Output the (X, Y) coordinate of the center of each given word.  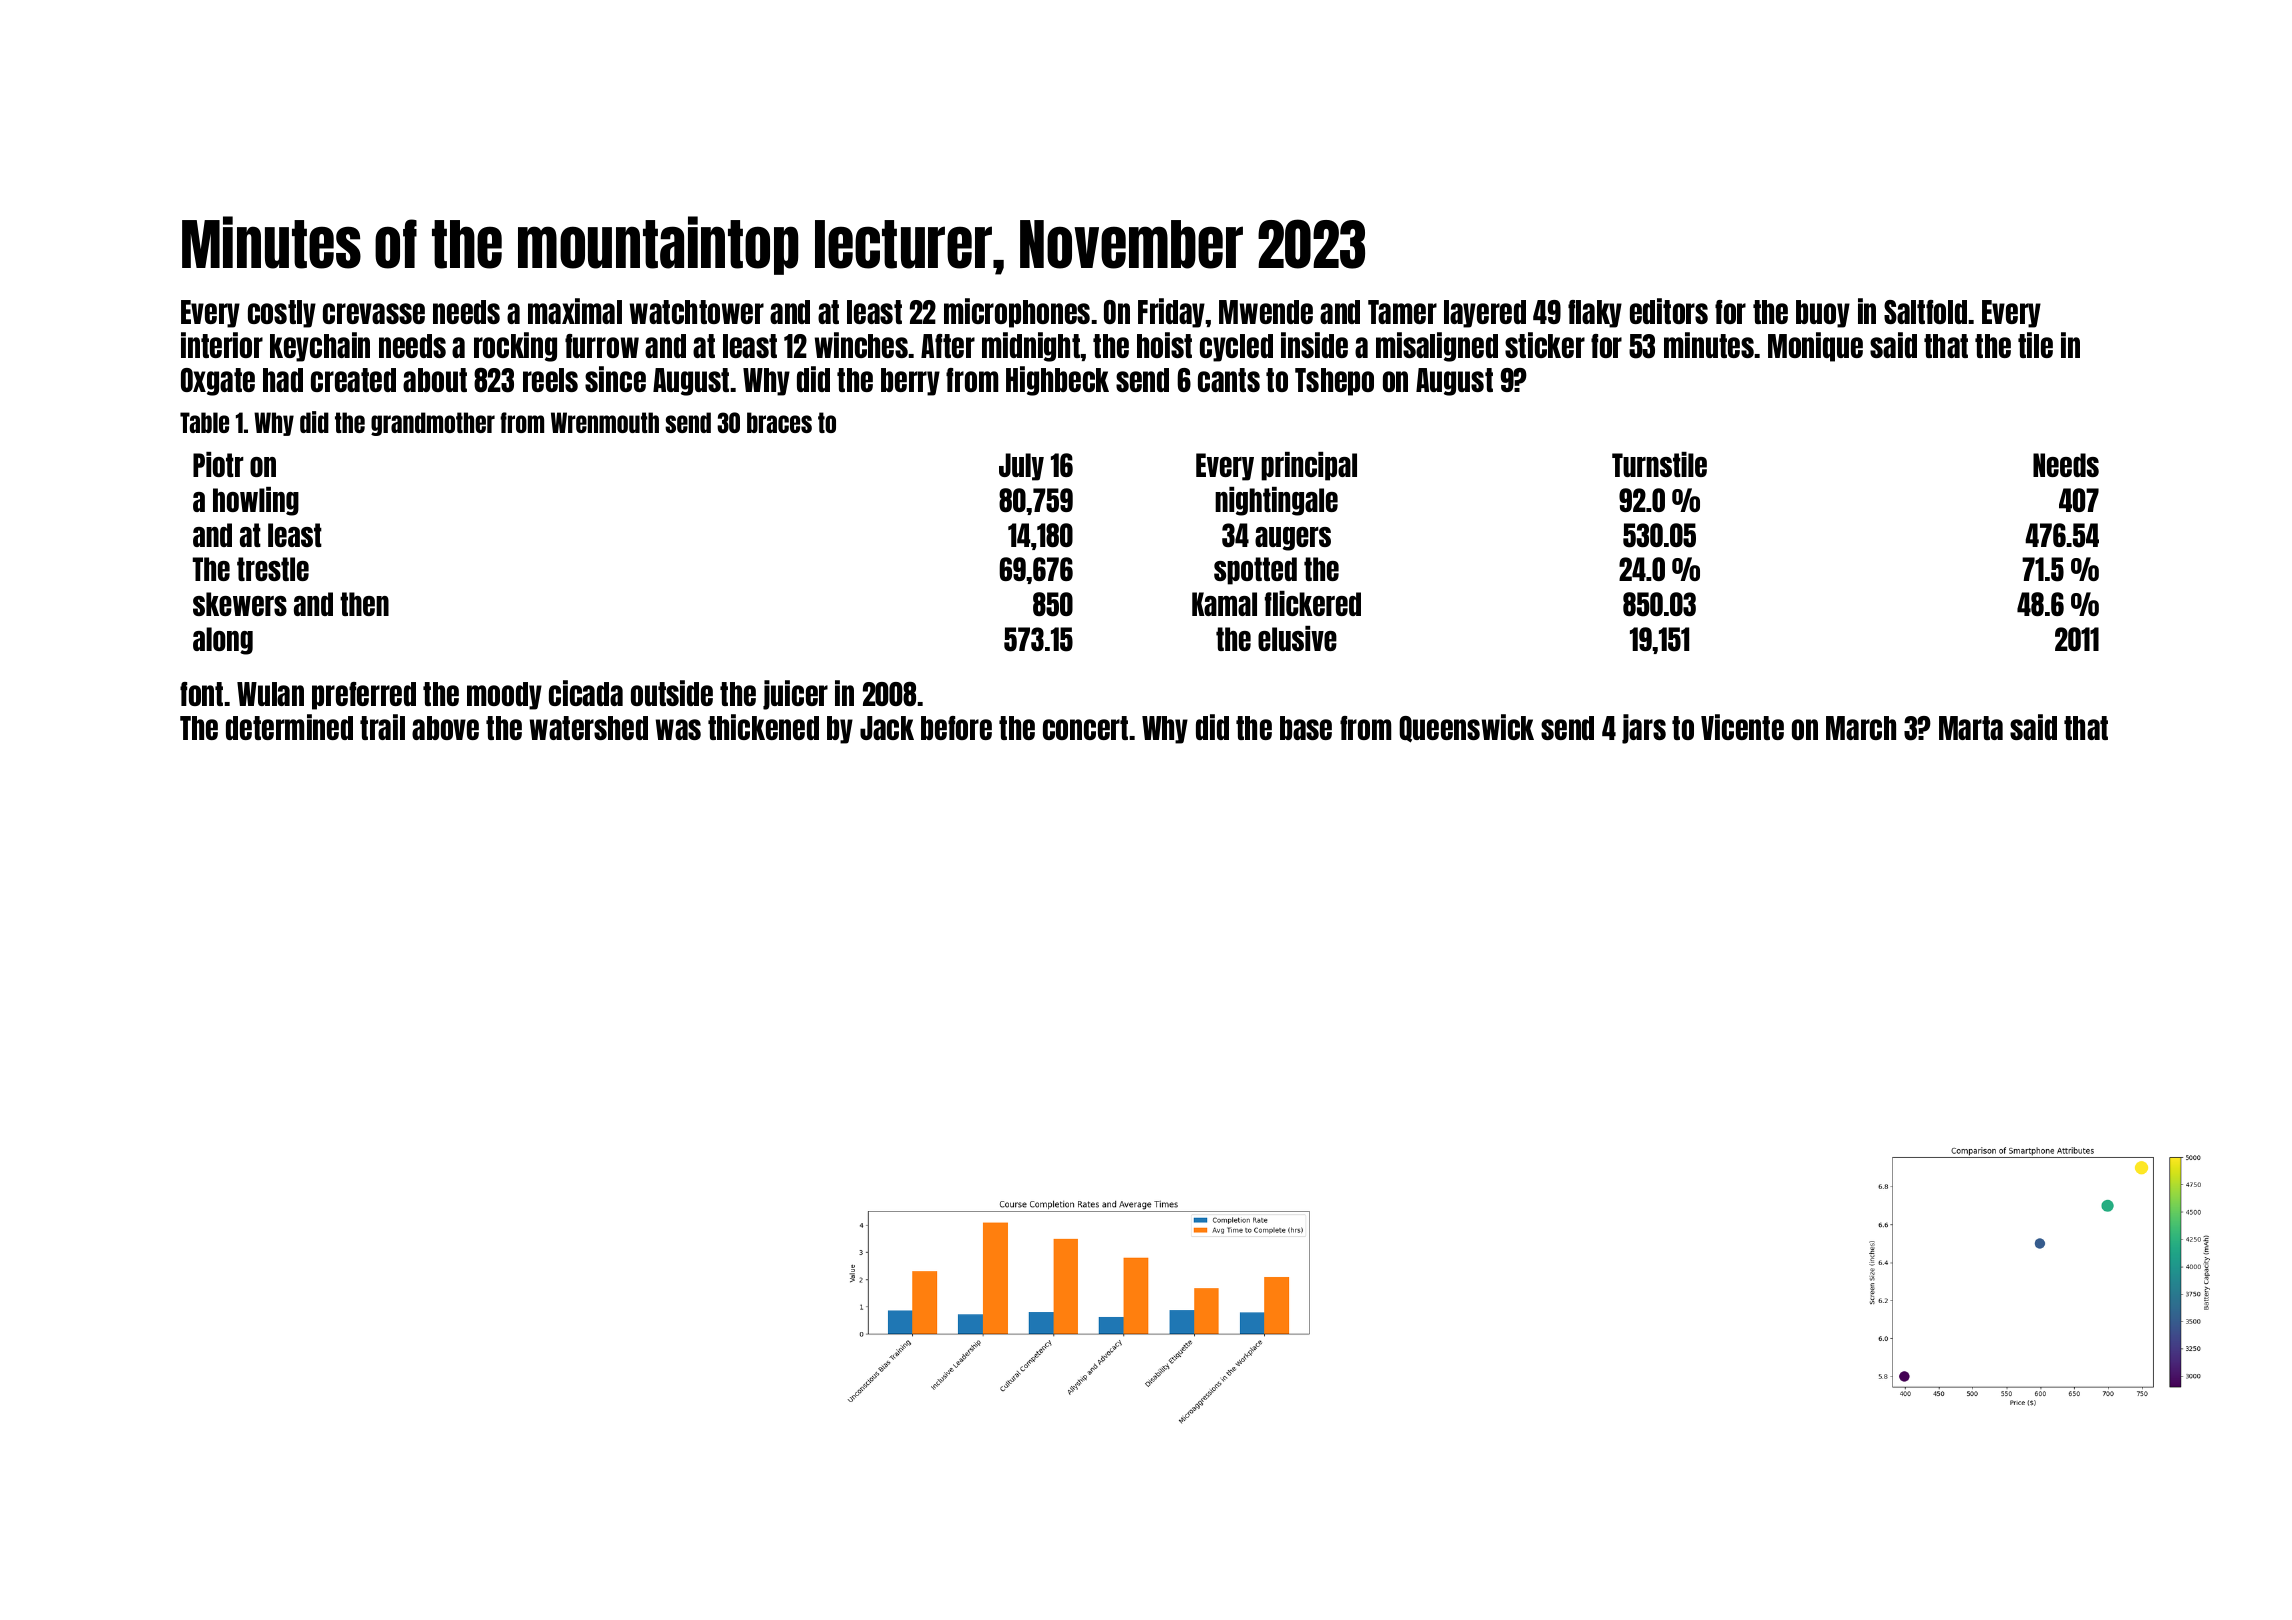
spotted (1255, 571)
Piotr (218, 464)
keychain (320, 347)
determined (289, 727)
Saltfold (1925, 312)
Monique (1815, 347)
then (364, 604)
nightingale (1276, 501)
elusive (1297, 638)
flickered (1313, 603)
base (1306, 728)
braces (779, 422)
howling (256, 501)
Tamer (1402, 312)
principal (1309, 466)
